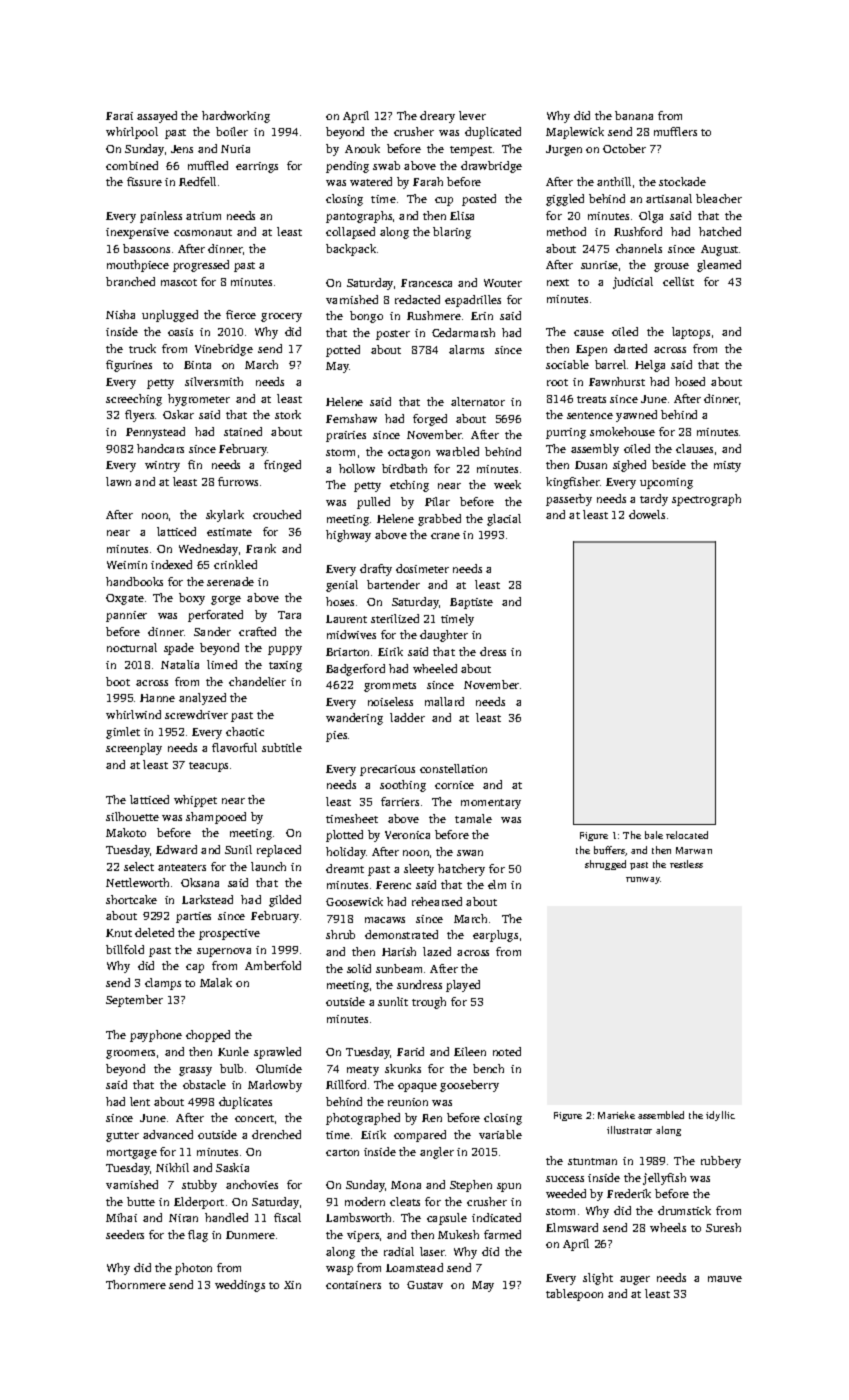 This screenshot has height=1400, width=849. What do you see at coordinates (574, 1295) in the screenshot?
I see `tablespoon` at bounding box center [574, 1295].
